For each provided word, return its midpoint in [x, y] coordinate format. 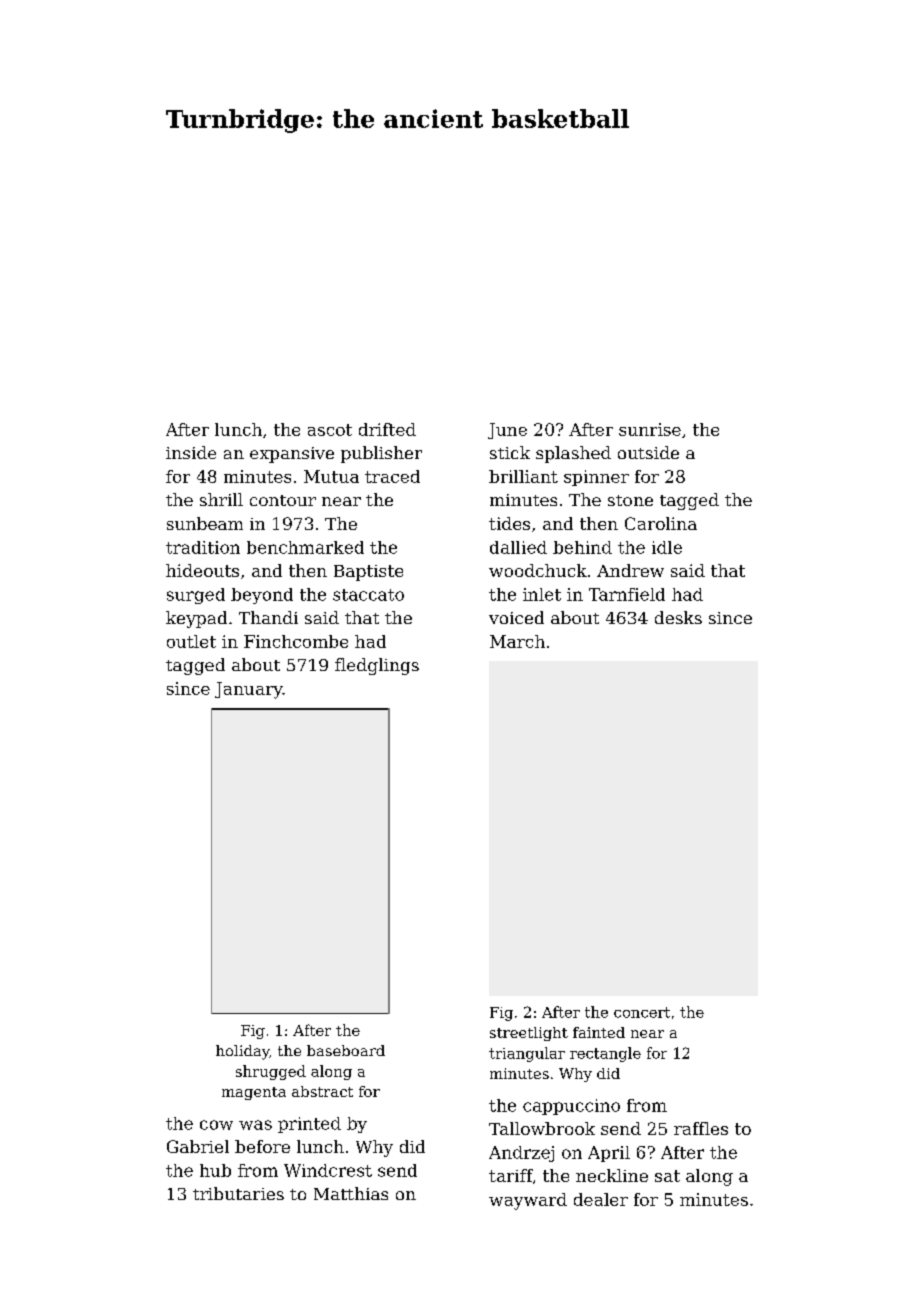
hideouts [202, 570]
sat [667, 1176]
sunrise [650, 429]
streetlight [529, 1034]
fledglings [377, 666]
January [249, 690]
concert [642, 1012]
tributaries [238, 1193]
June [507, 431]
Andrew [630, 570]
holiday [242, 1052]
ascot [330, 430]
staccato [368, 595]
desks [678, 617]
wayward [528, 1201]
